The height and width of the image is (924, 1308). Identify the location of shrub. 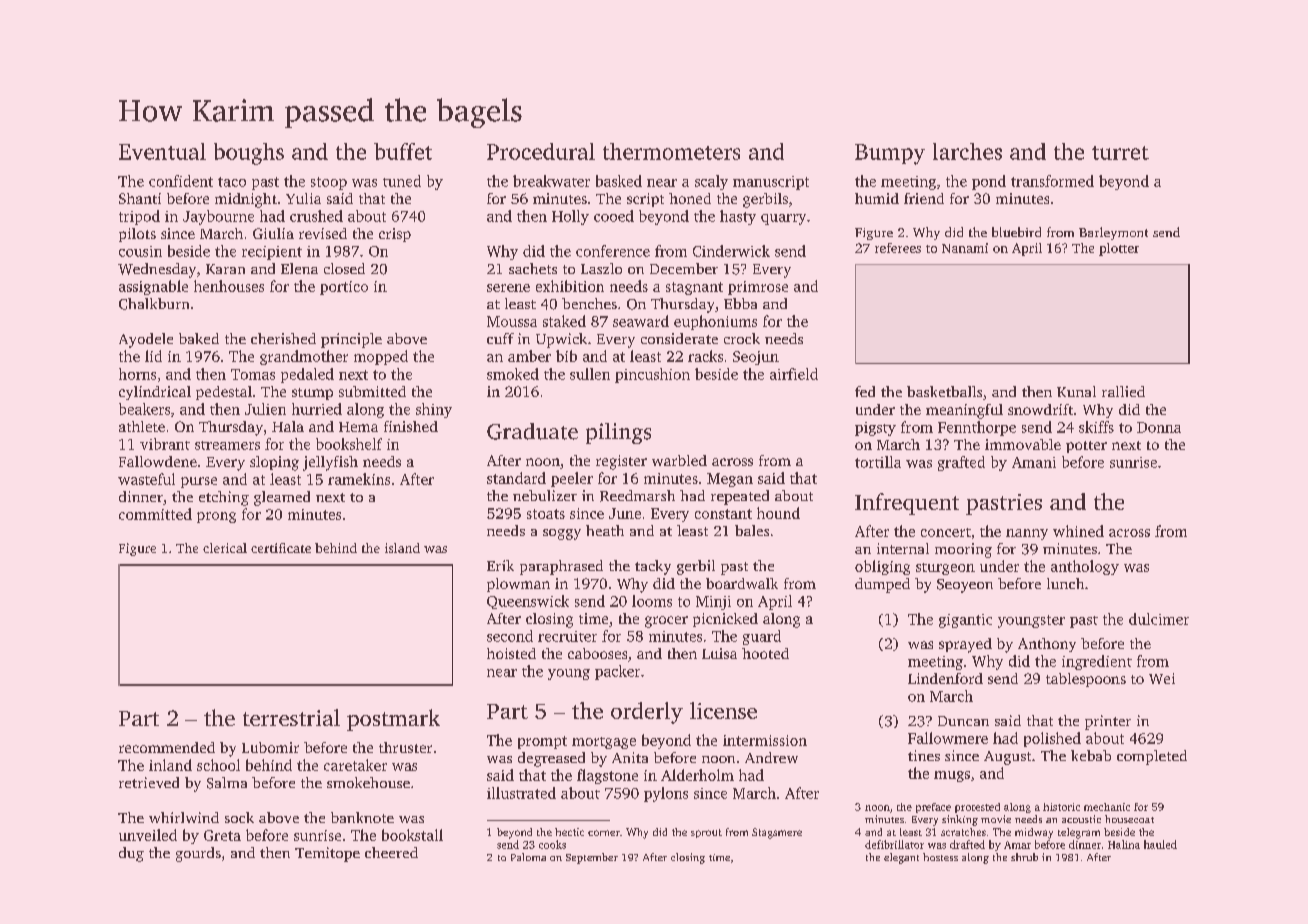
(1024, 857).
